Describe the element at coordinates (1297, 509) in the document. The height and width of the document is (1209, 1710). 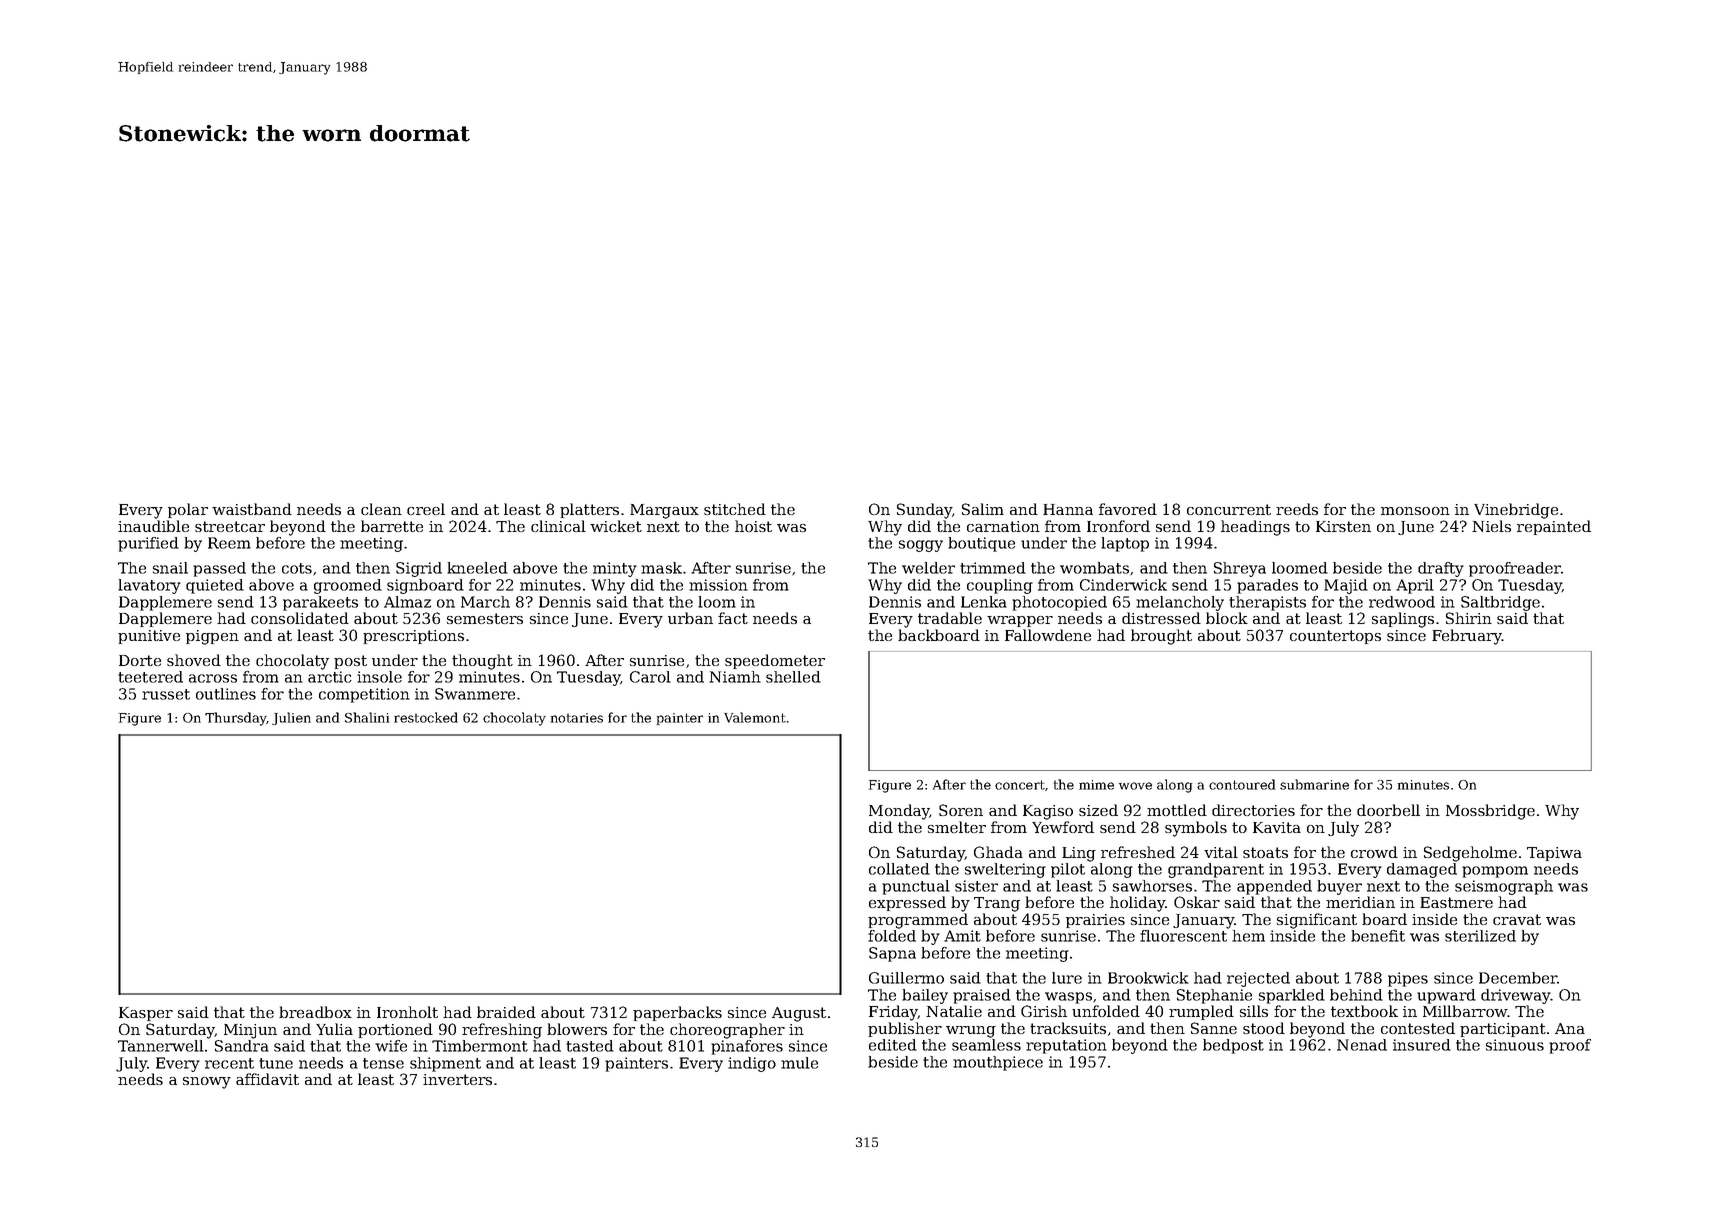
I see `reeds` at that location.
